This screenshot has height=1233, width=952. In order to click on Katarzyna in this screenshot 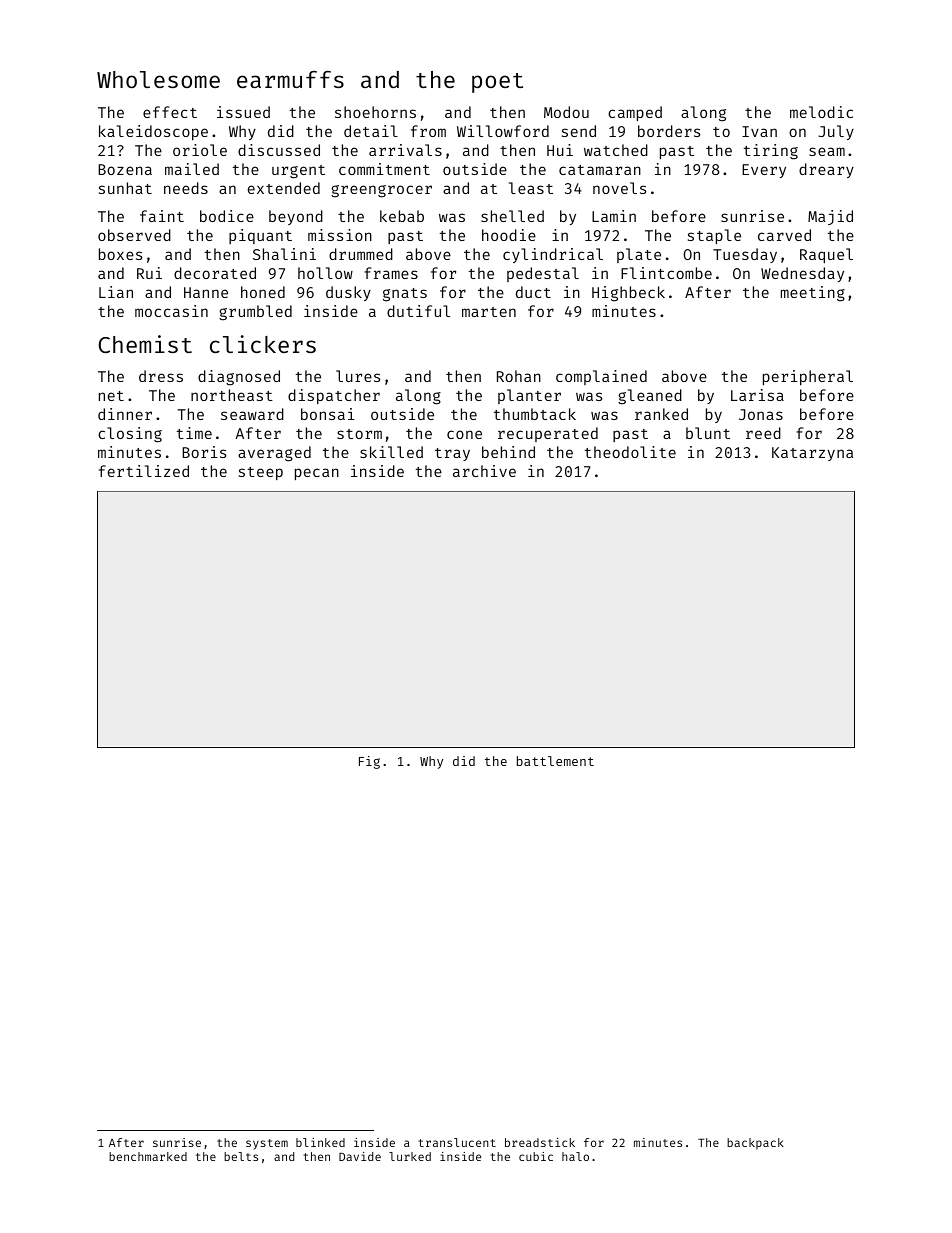, I will do `click(812, 454)`.
